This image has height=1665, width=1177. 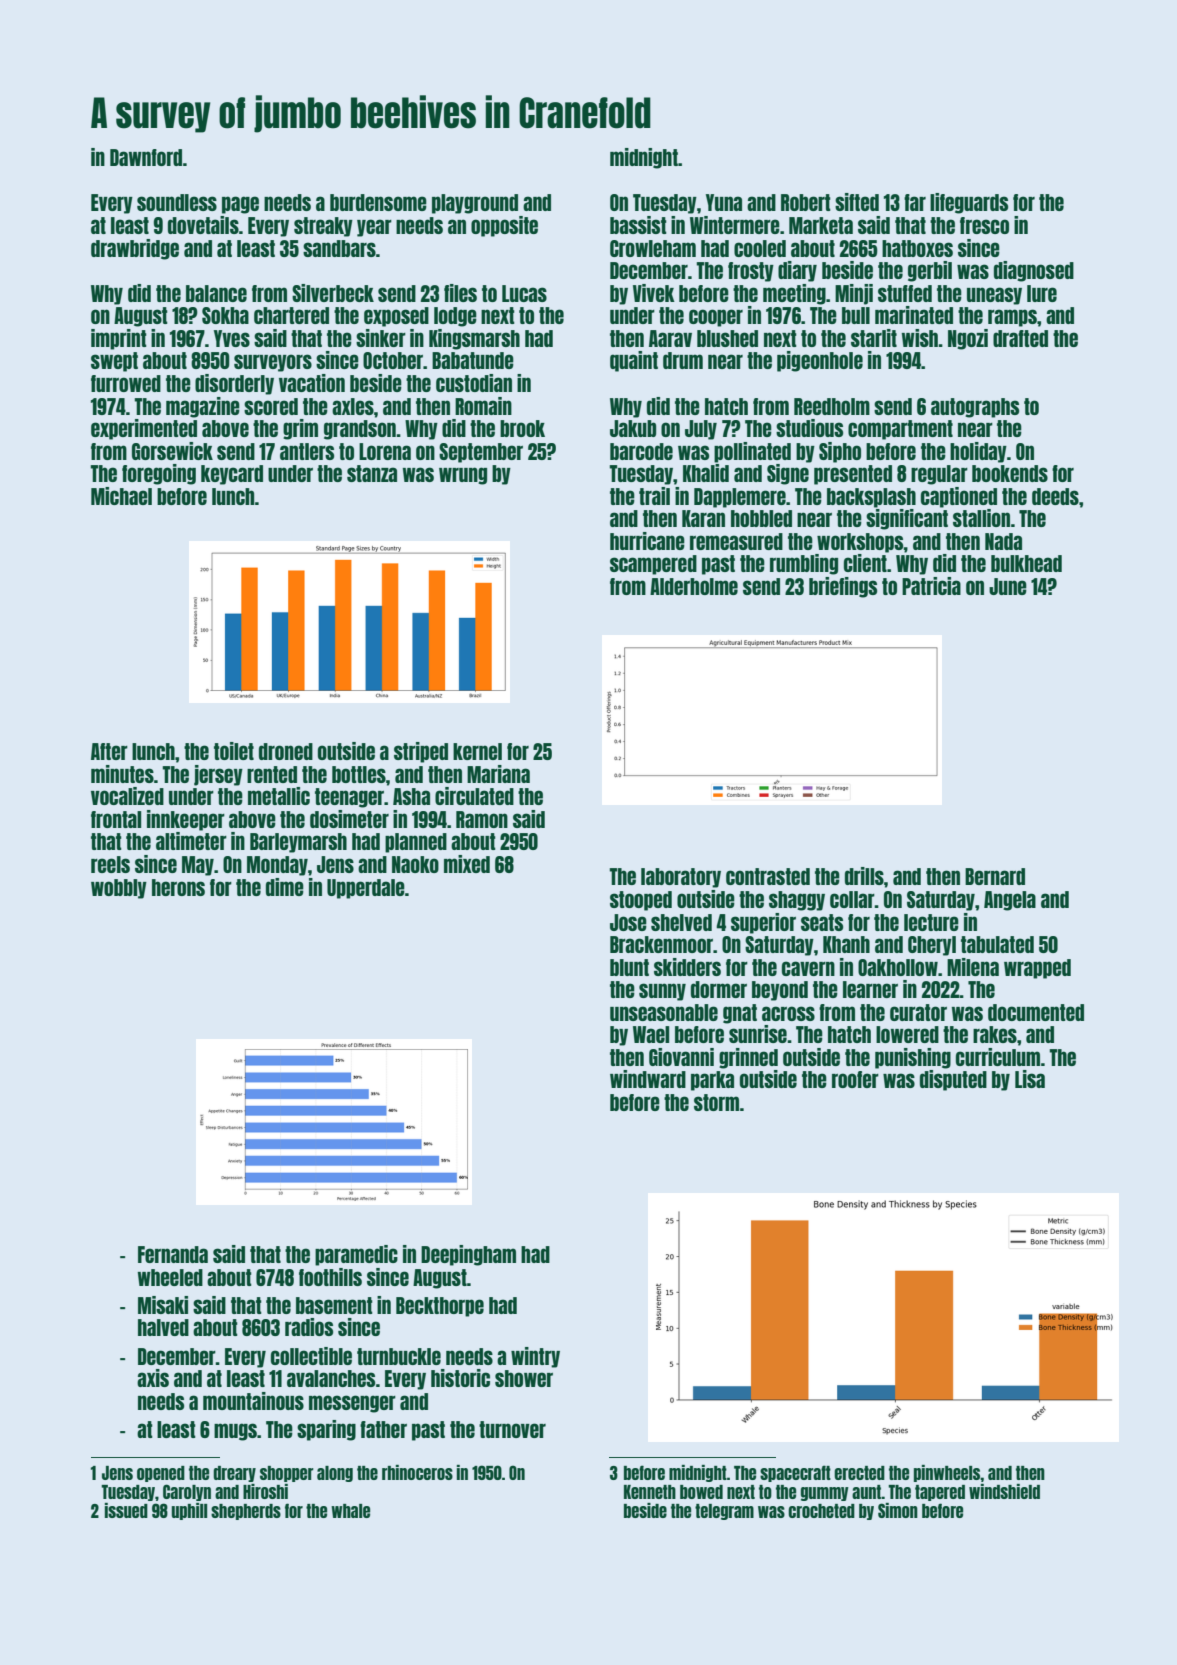 What do you see at coordinates (356, 1255) in the image?
I see `paramedic` at bounding box center [356, 1255].
